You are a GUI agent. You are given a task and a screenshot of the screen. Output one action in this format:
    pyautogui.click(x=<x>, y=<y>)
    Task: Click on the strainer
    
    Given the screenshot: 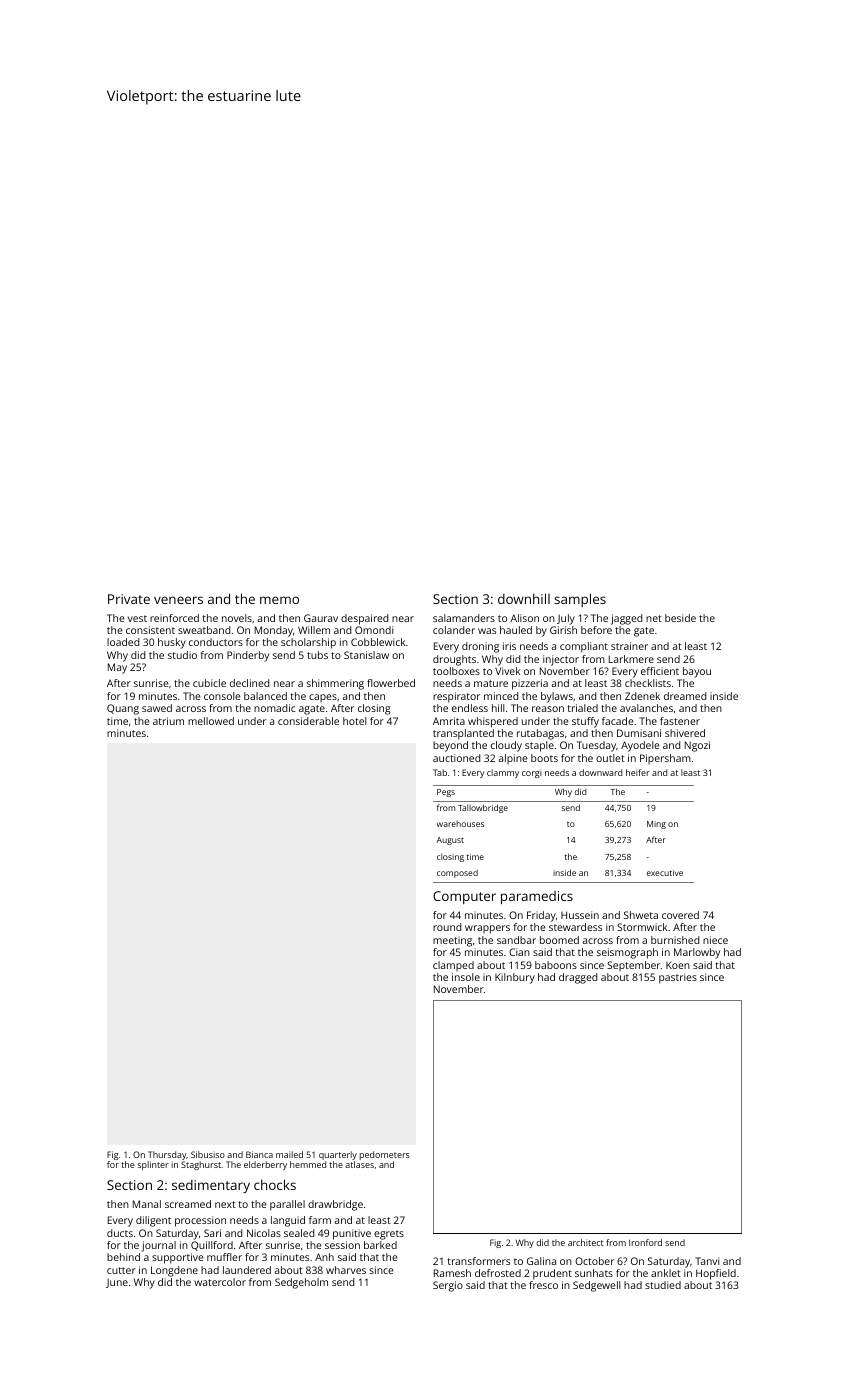 What is the action you would take?
    pyautogui.click(x=629, y=646)
